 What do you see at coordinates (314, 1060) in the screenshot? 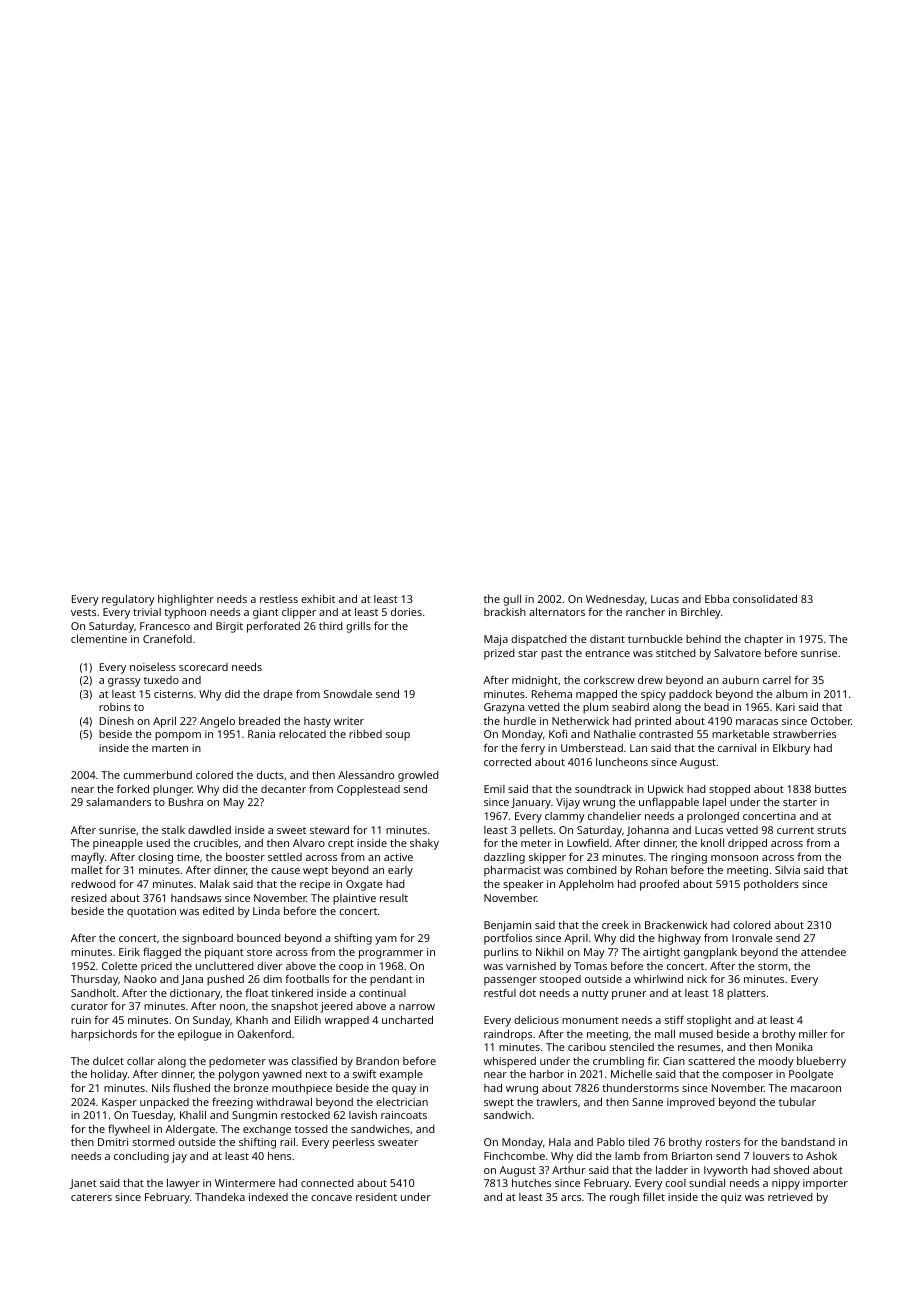
I see `classified` at bounding box center [314, 1060].
